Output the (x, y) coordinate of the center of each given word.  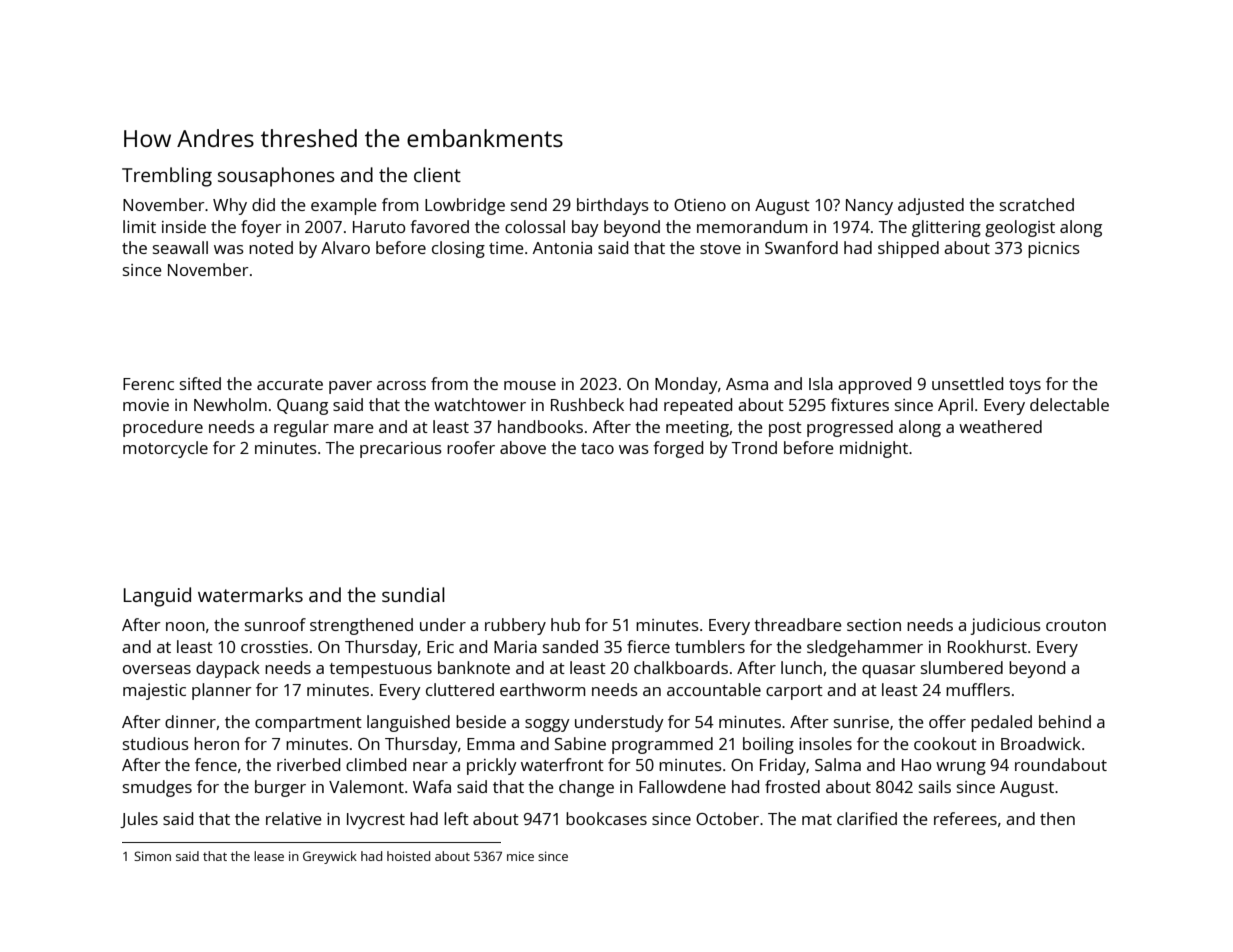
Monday (686, 385)
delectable (1069, 404)
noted (271, 247)
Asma (747, 384)
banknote (474, 667)
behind (1065, 721)
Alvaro (345, 247)
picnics (1054, 250)
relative (294, 818)
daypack (228, 669)
